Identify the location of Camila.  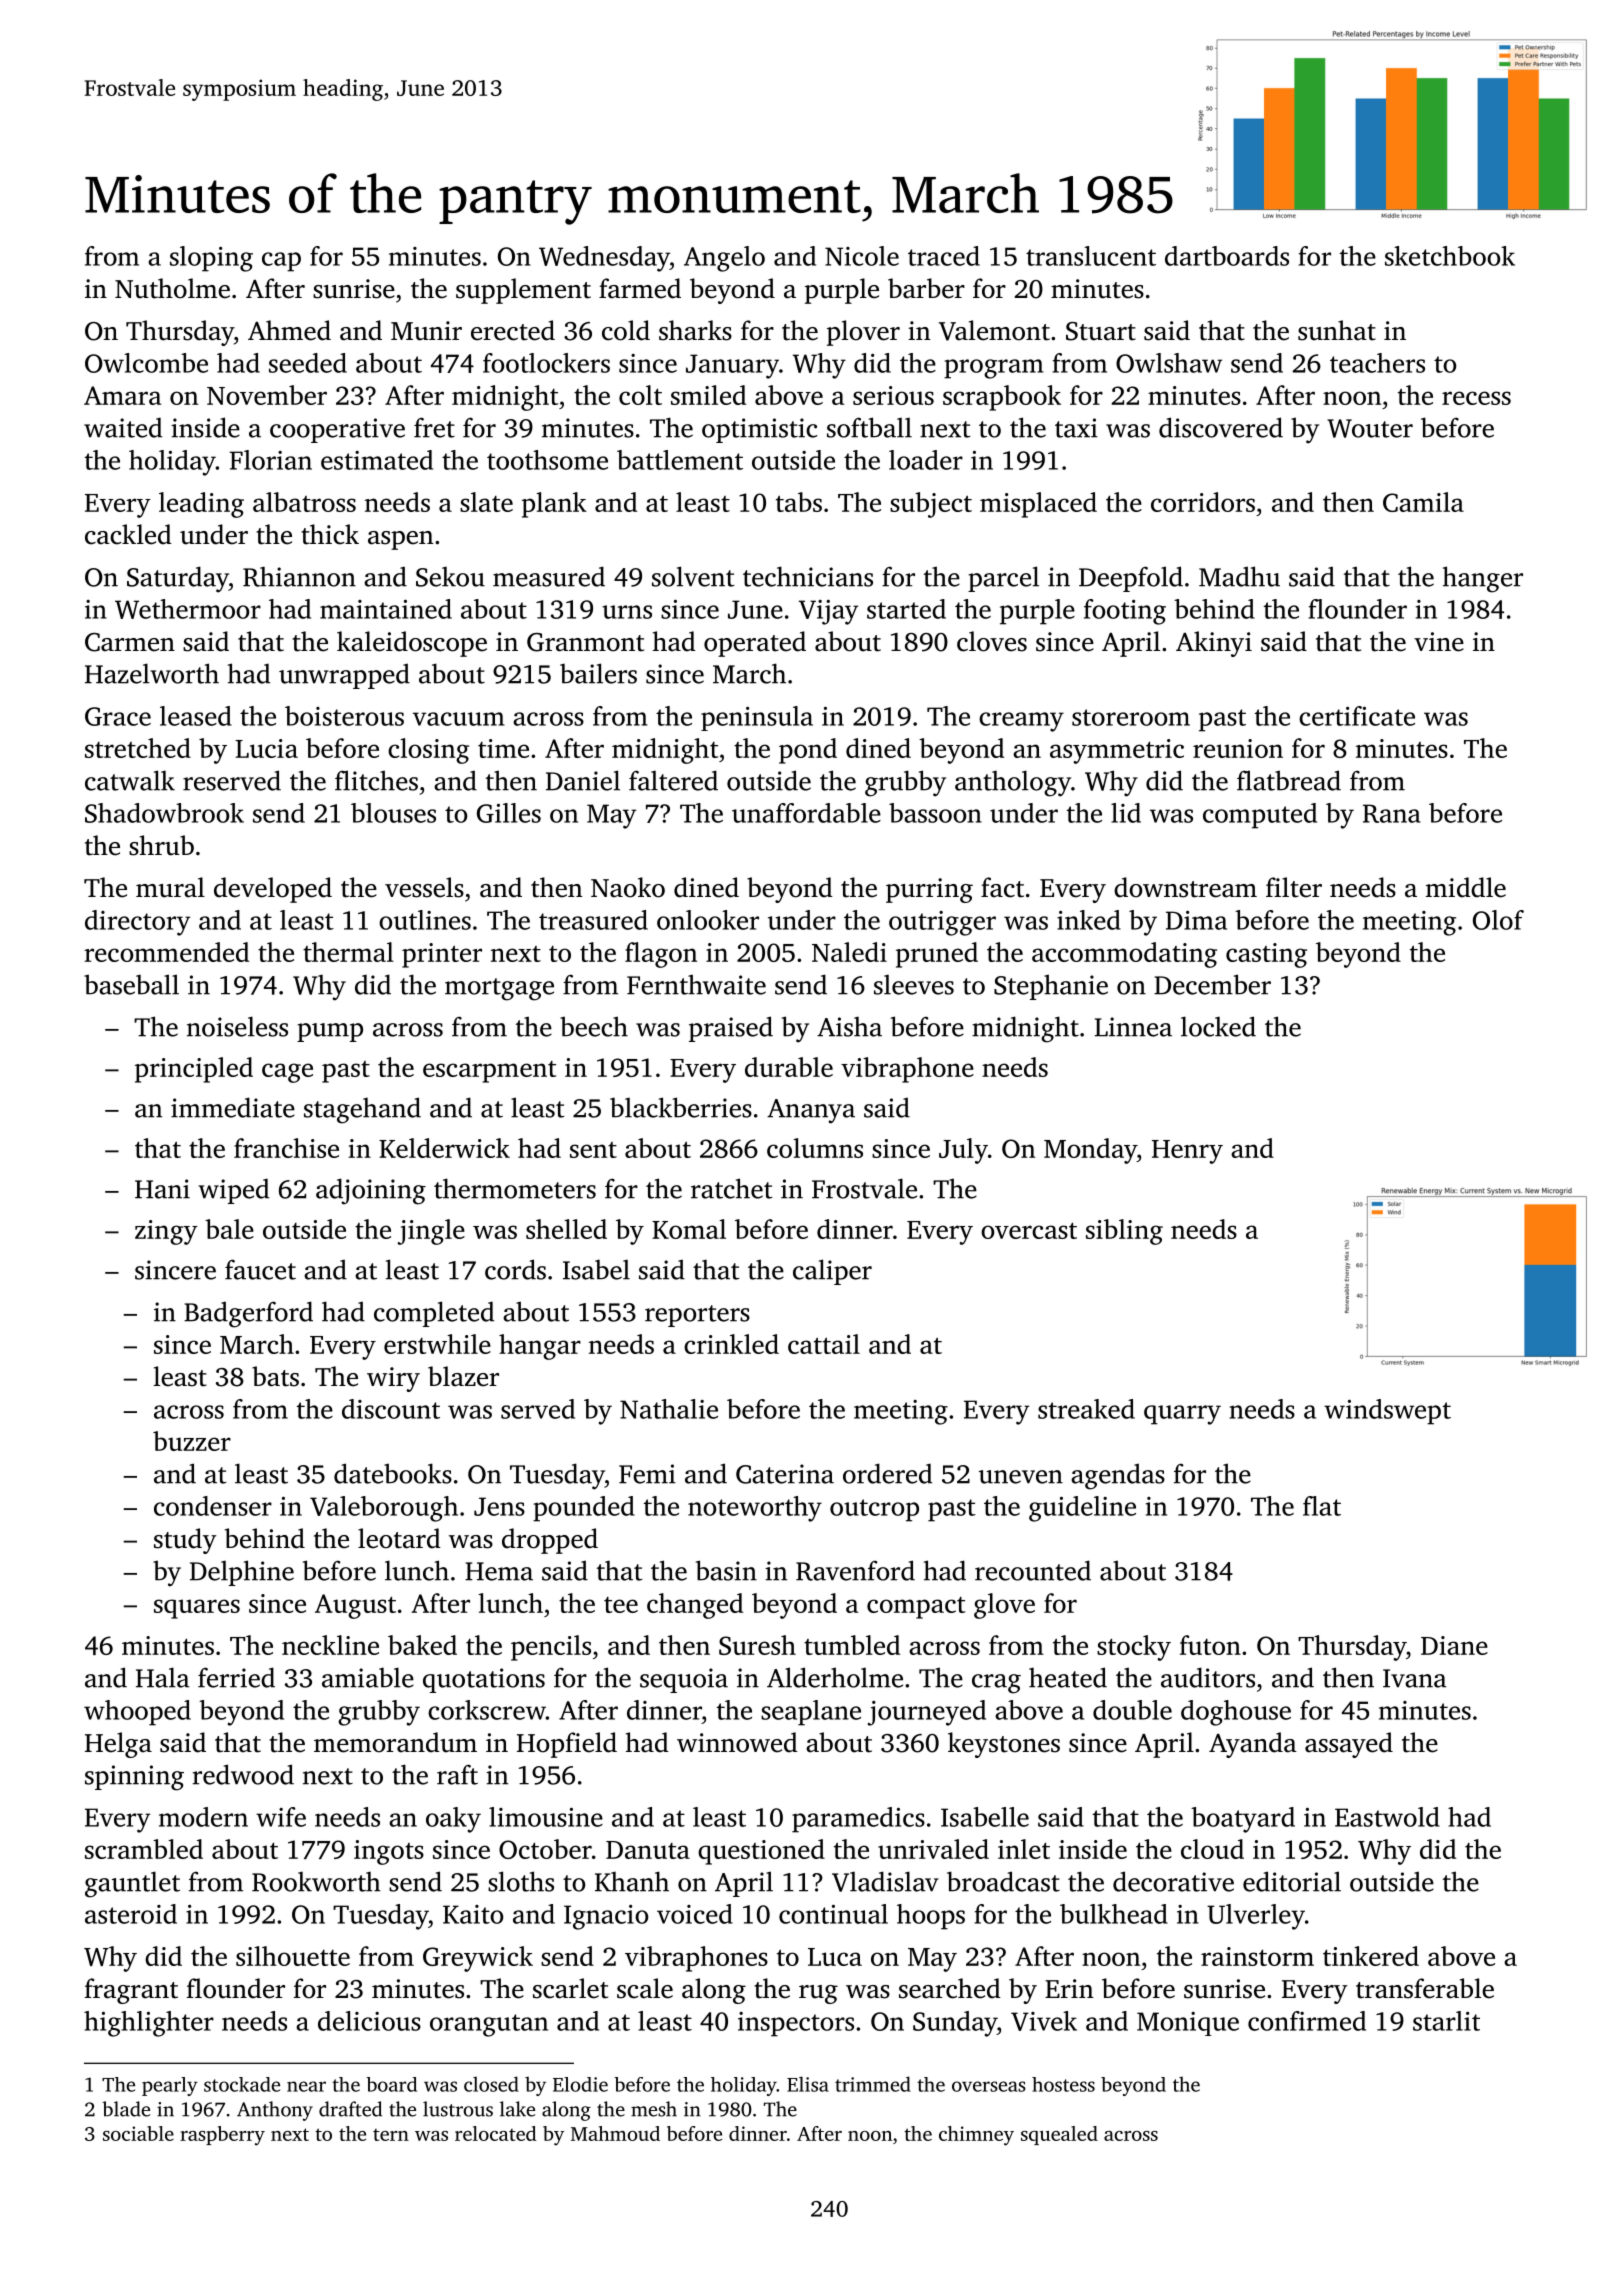
(1423, 502).
